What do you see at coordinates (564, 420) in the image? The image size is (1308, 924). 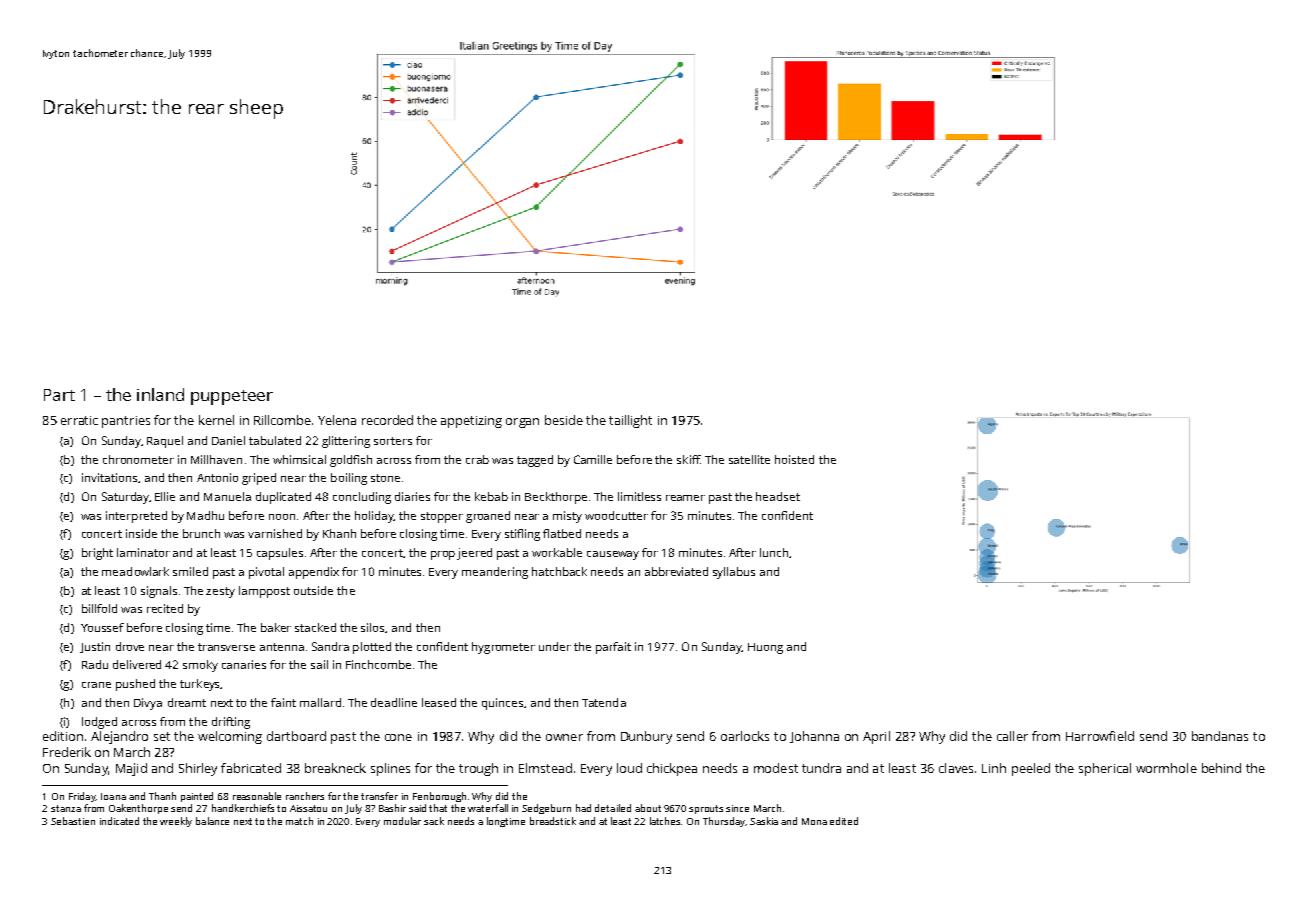 I see `beside` at bounding box center [564, 420].
